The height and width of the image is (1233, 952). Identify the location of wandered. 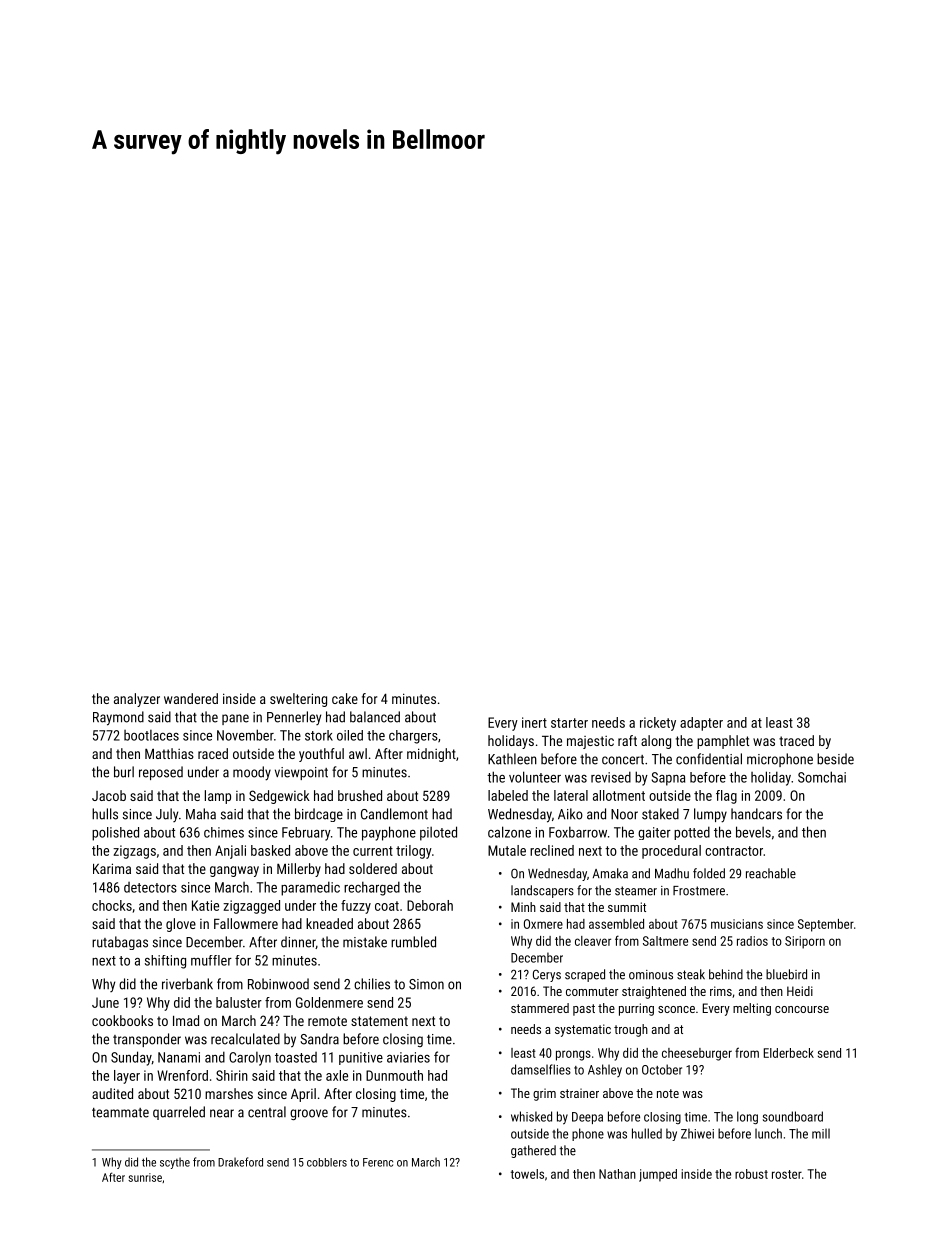
(191, 698).
